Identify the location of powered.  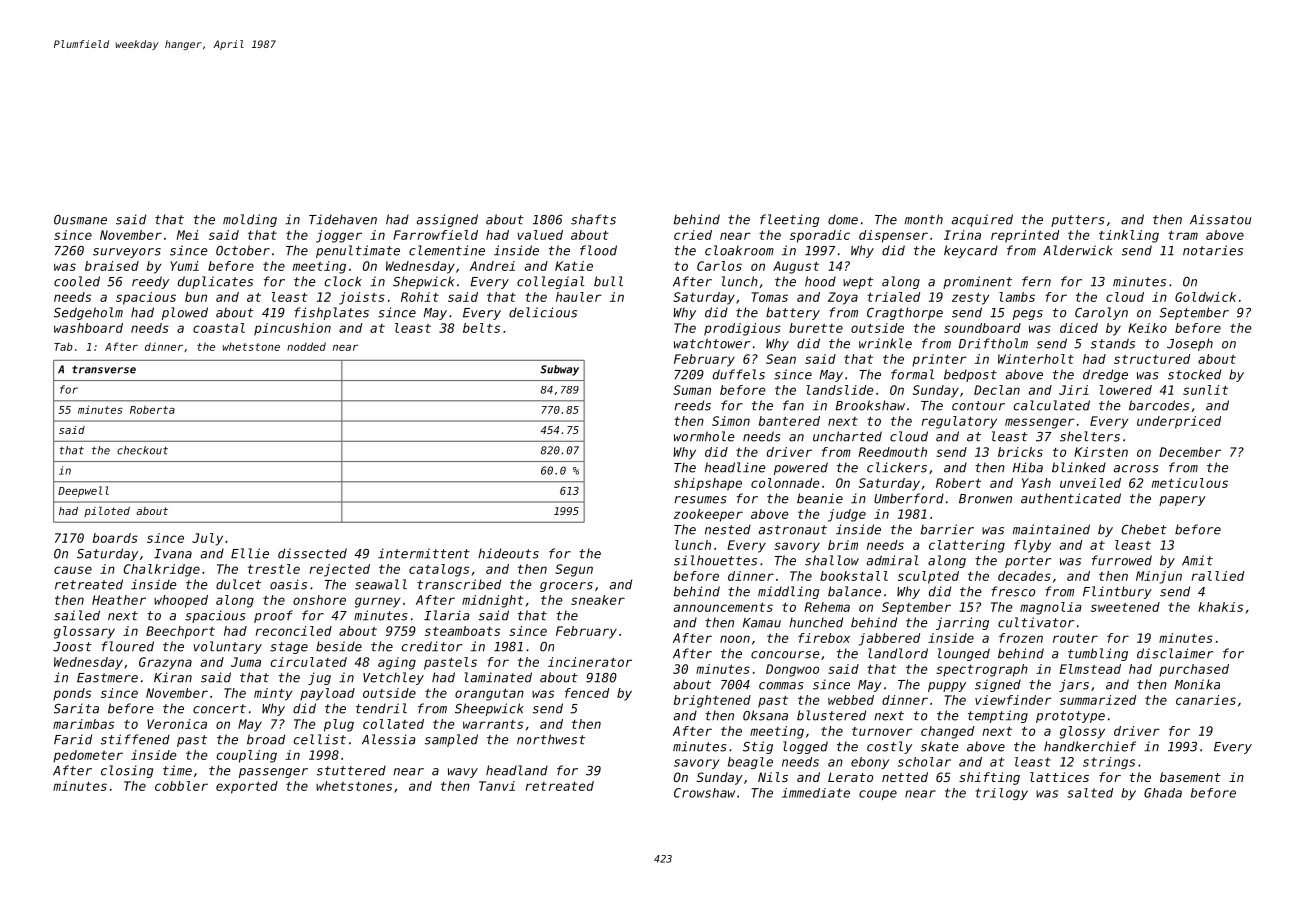
(801, 468).
